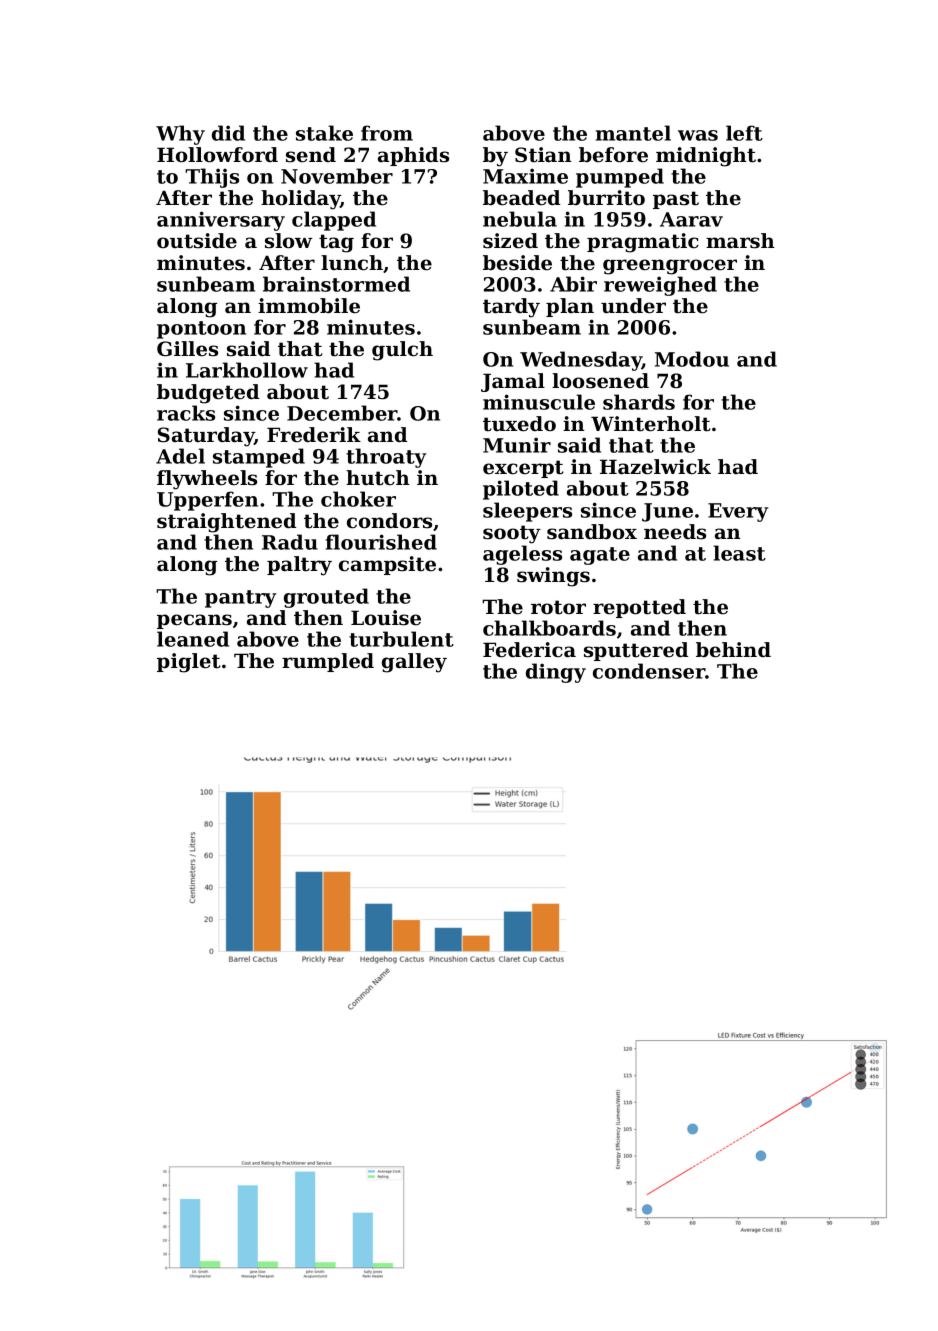  What do you see at coordinates (511, 308) in the page?
I see `tardy` at bounding box center [511, 308].
